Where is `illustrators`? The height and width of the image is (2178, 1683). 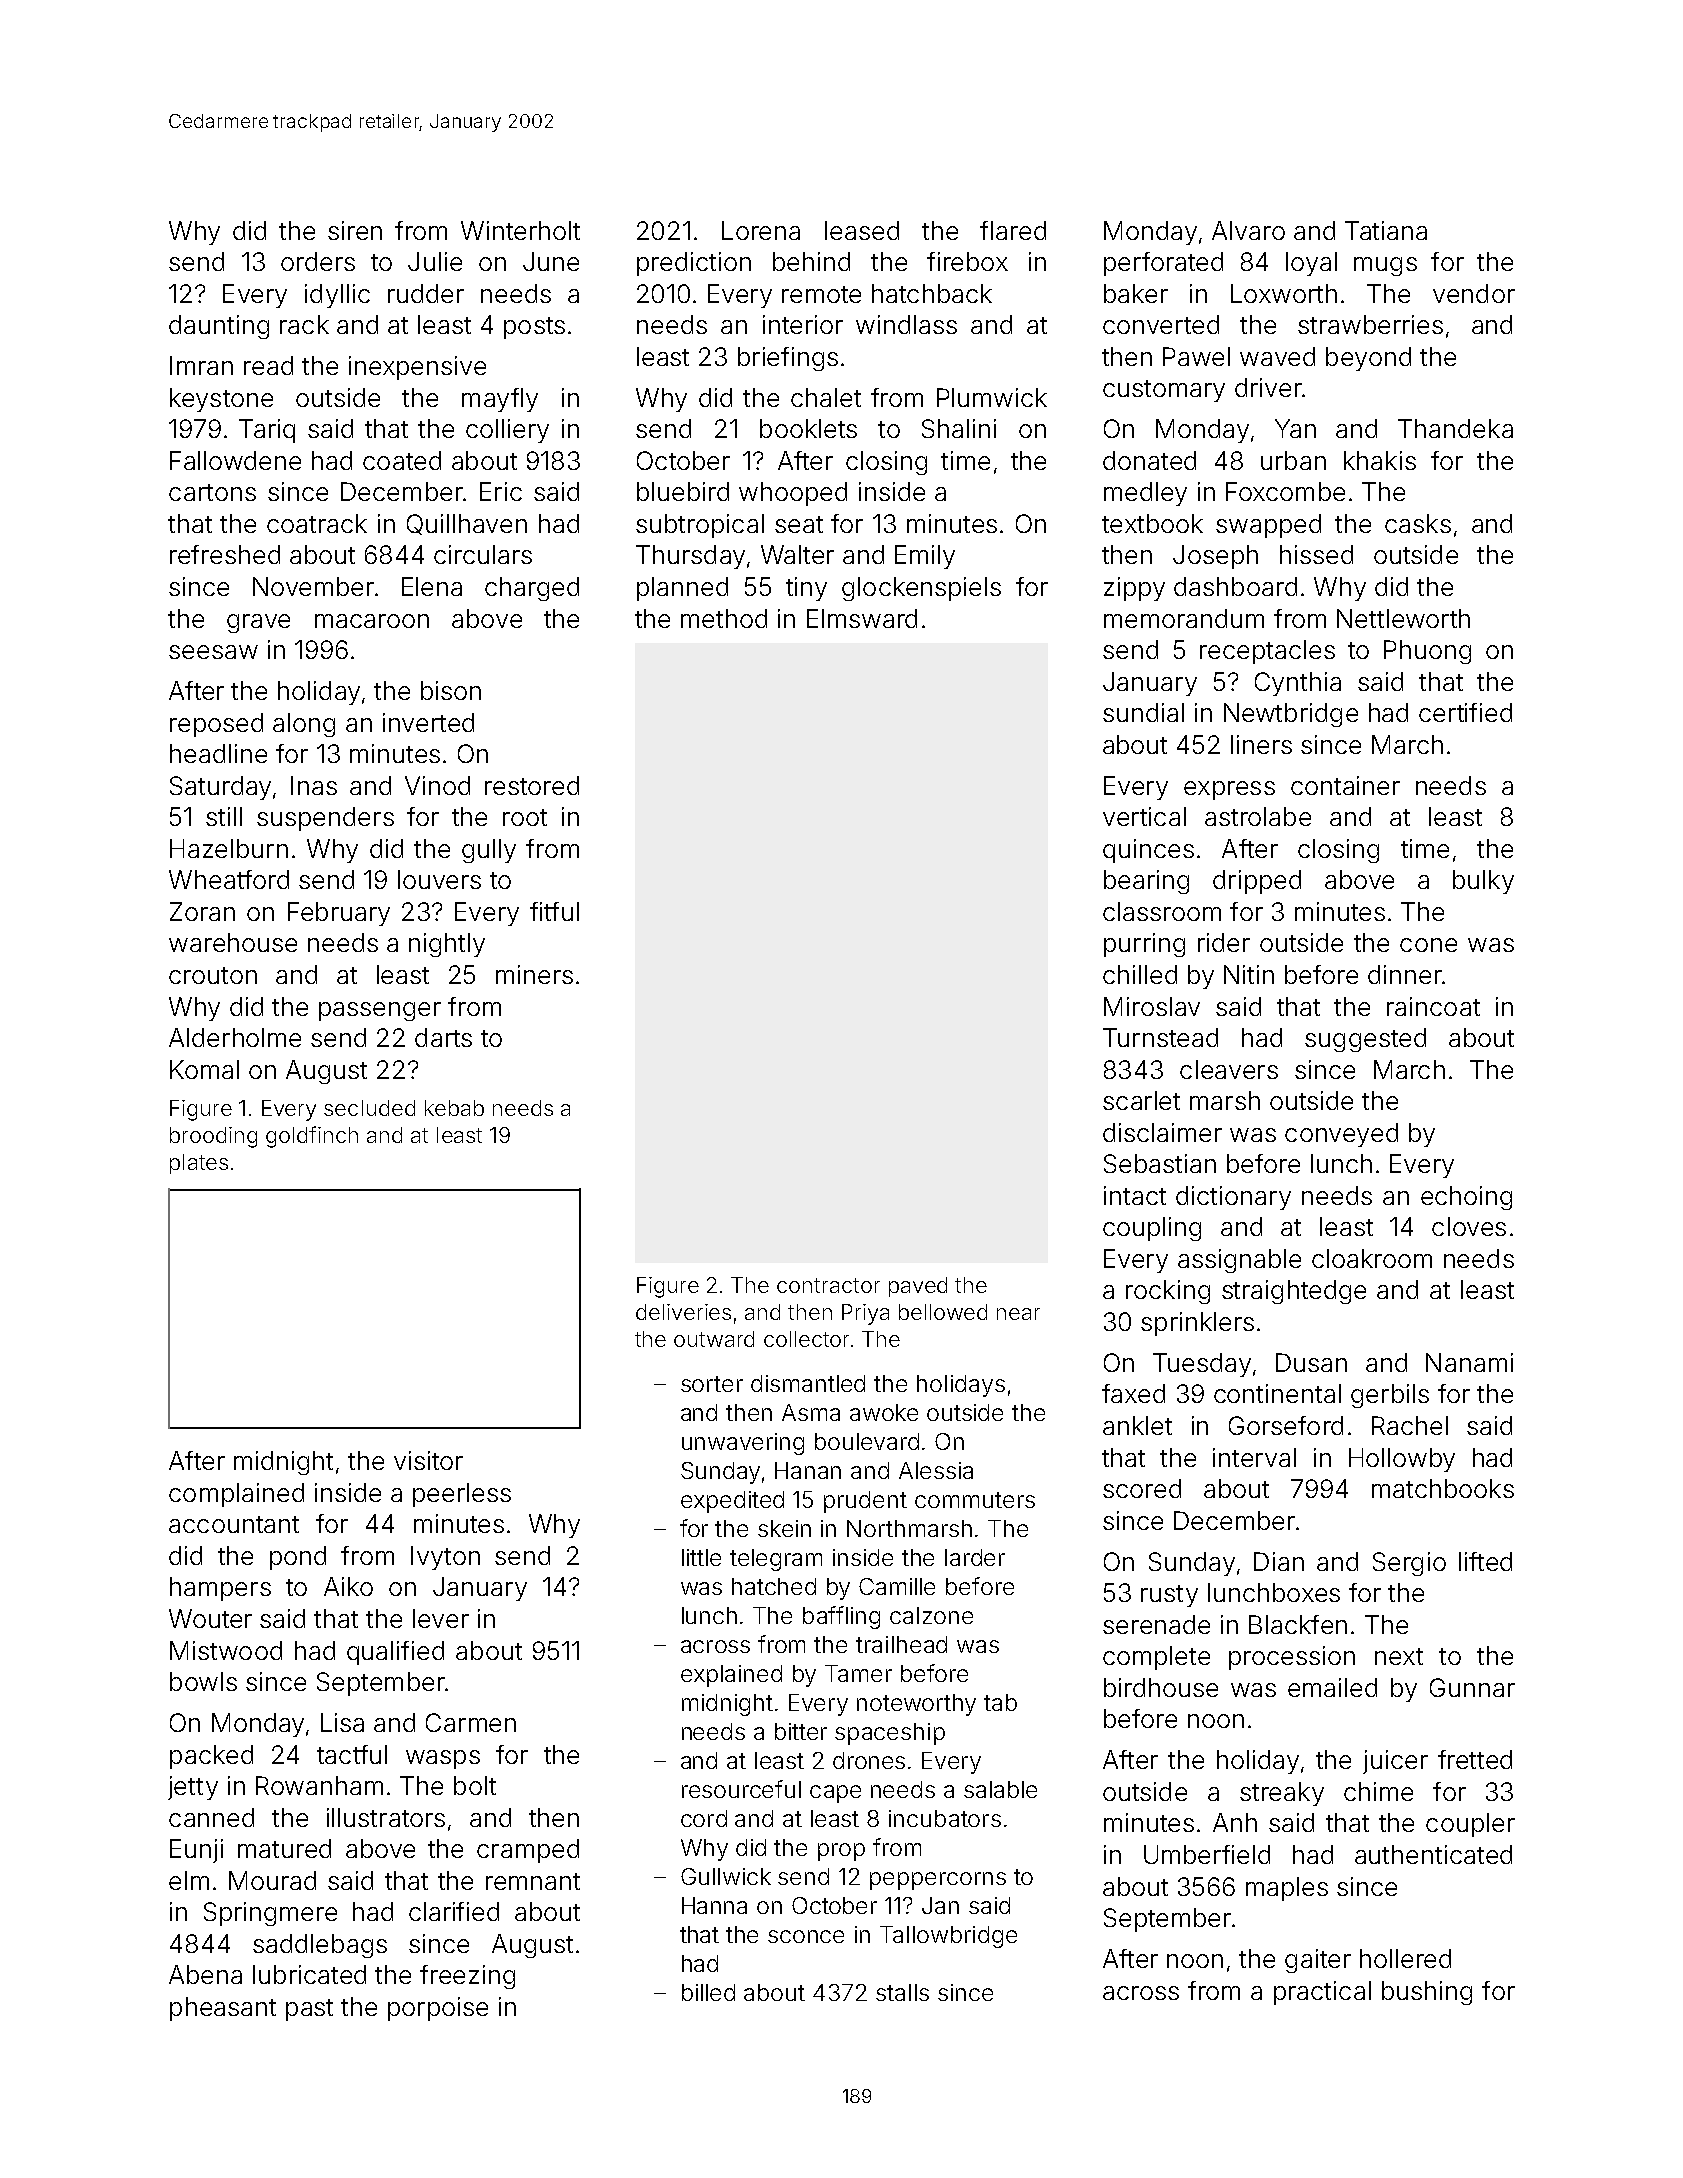 illustrators is located at coordinates (386, 1817).
